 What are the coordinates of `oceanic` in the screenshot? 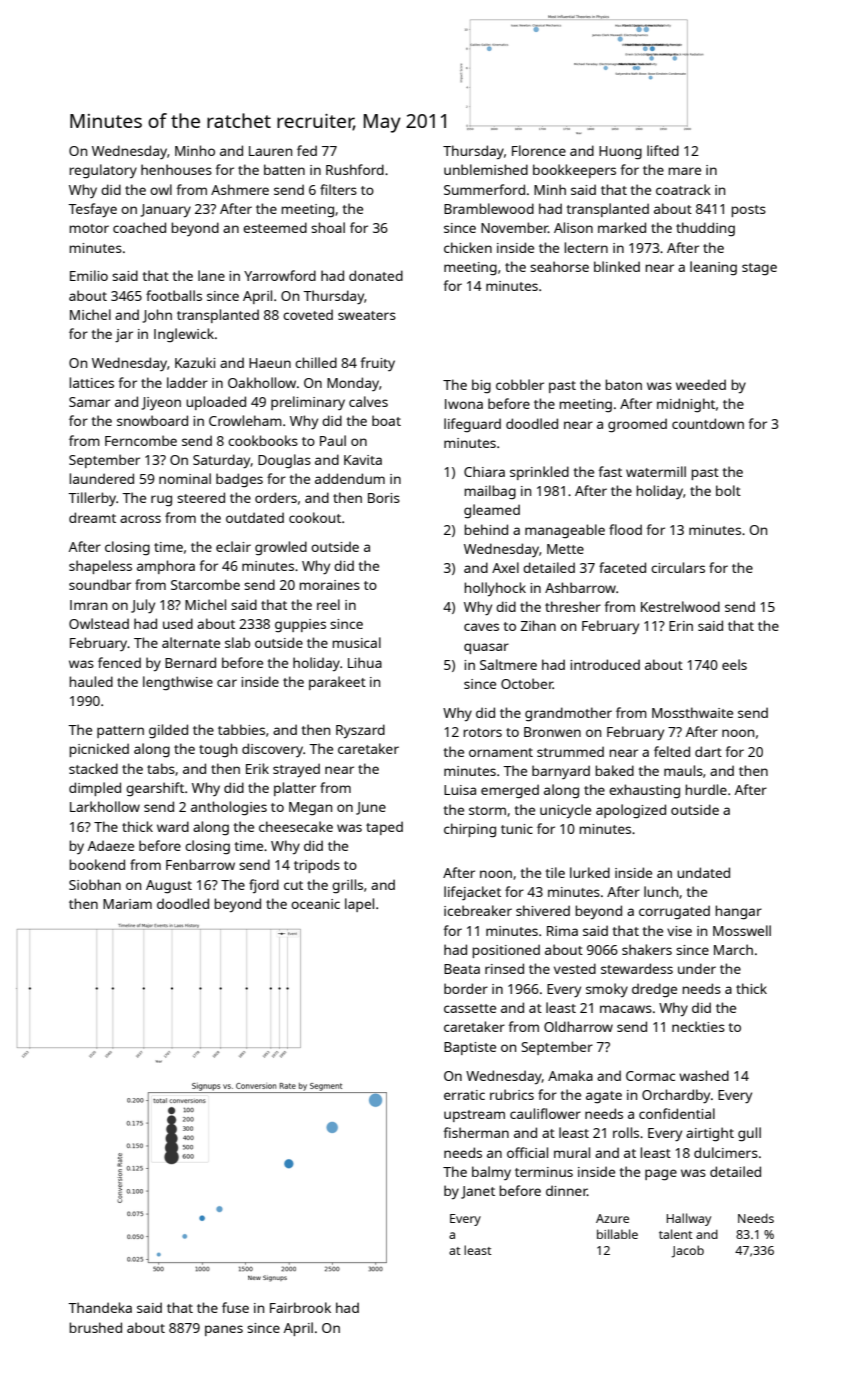 It's located at (315, 904).
